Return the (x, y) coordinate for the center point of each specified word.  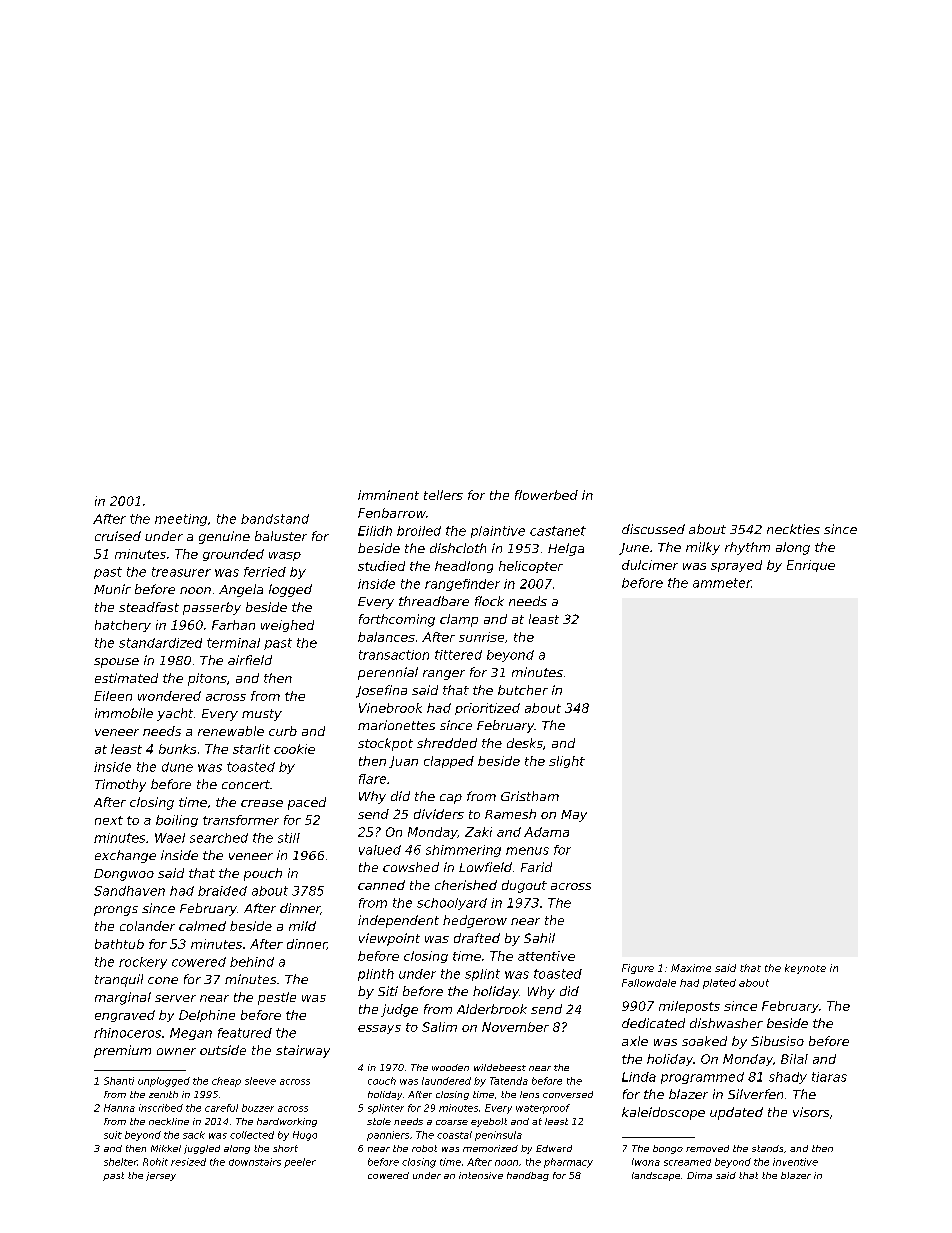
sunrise (481, 637)
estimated (126, 678)
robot (424, 1148)
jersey (161, 1176)
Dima (699, 1175)
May (574, 816)
